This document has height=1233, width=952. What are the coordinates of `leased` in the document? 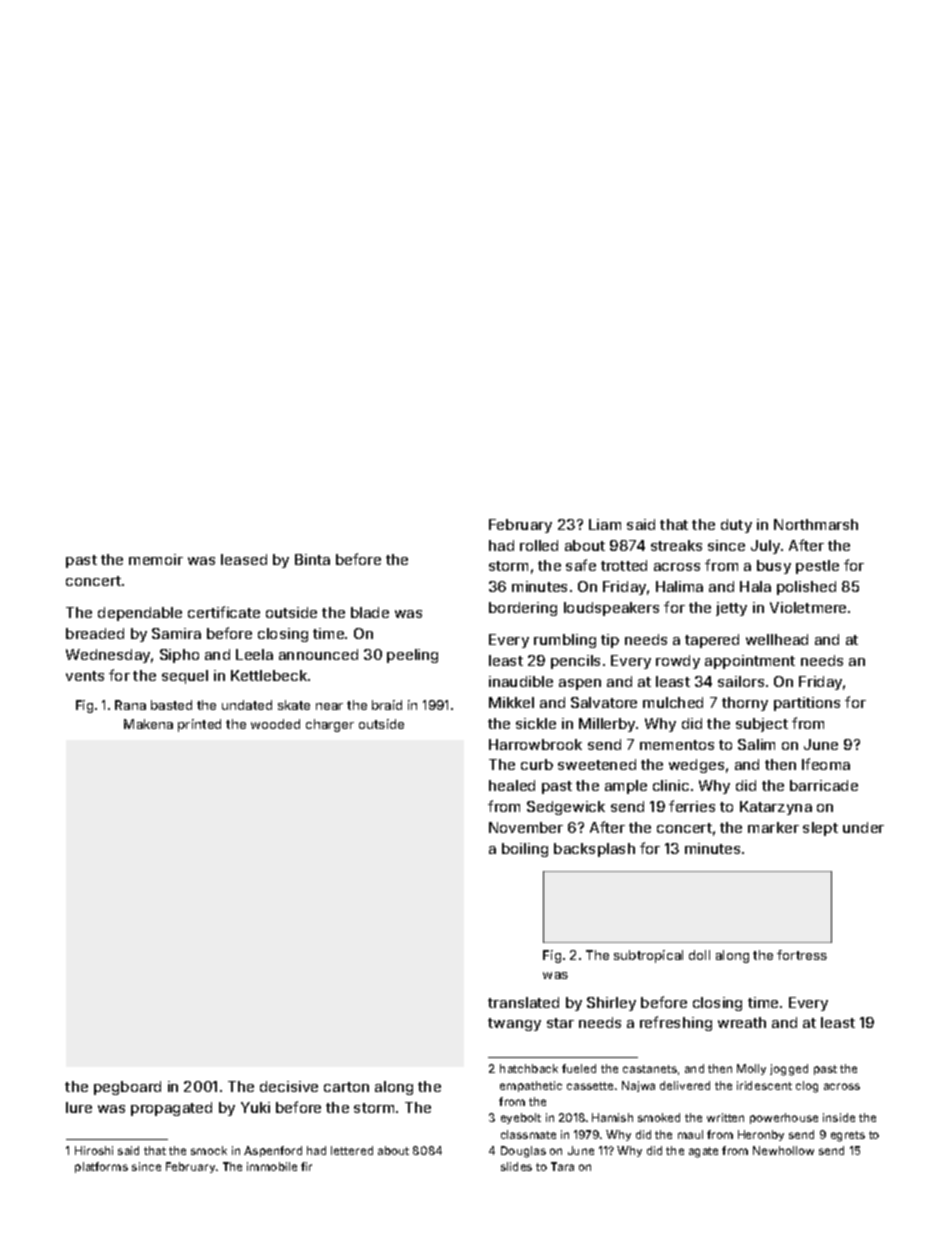 It's located at (244, 559).
